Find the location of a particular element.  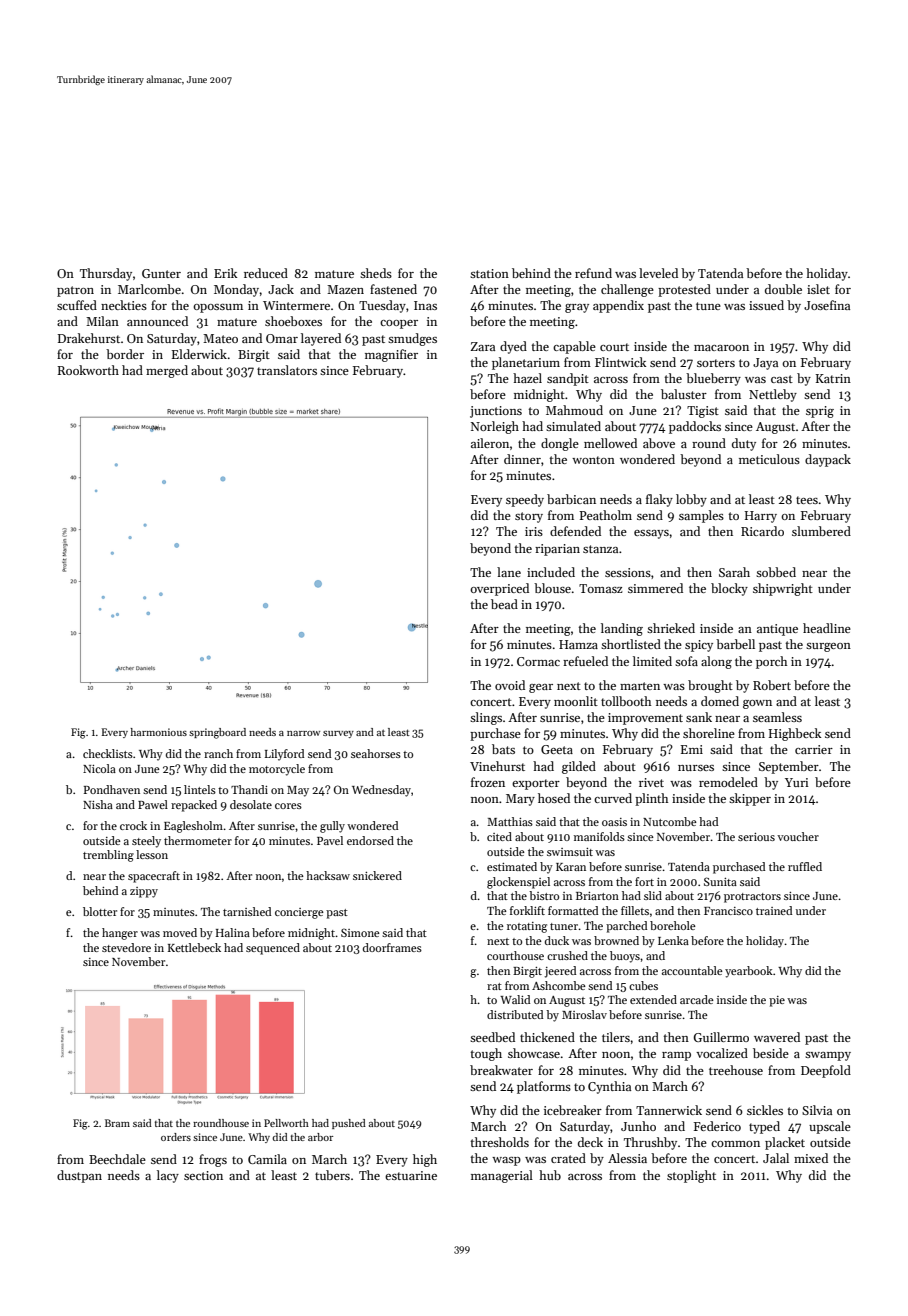

scuffed is located at coordinates (77, 305).
